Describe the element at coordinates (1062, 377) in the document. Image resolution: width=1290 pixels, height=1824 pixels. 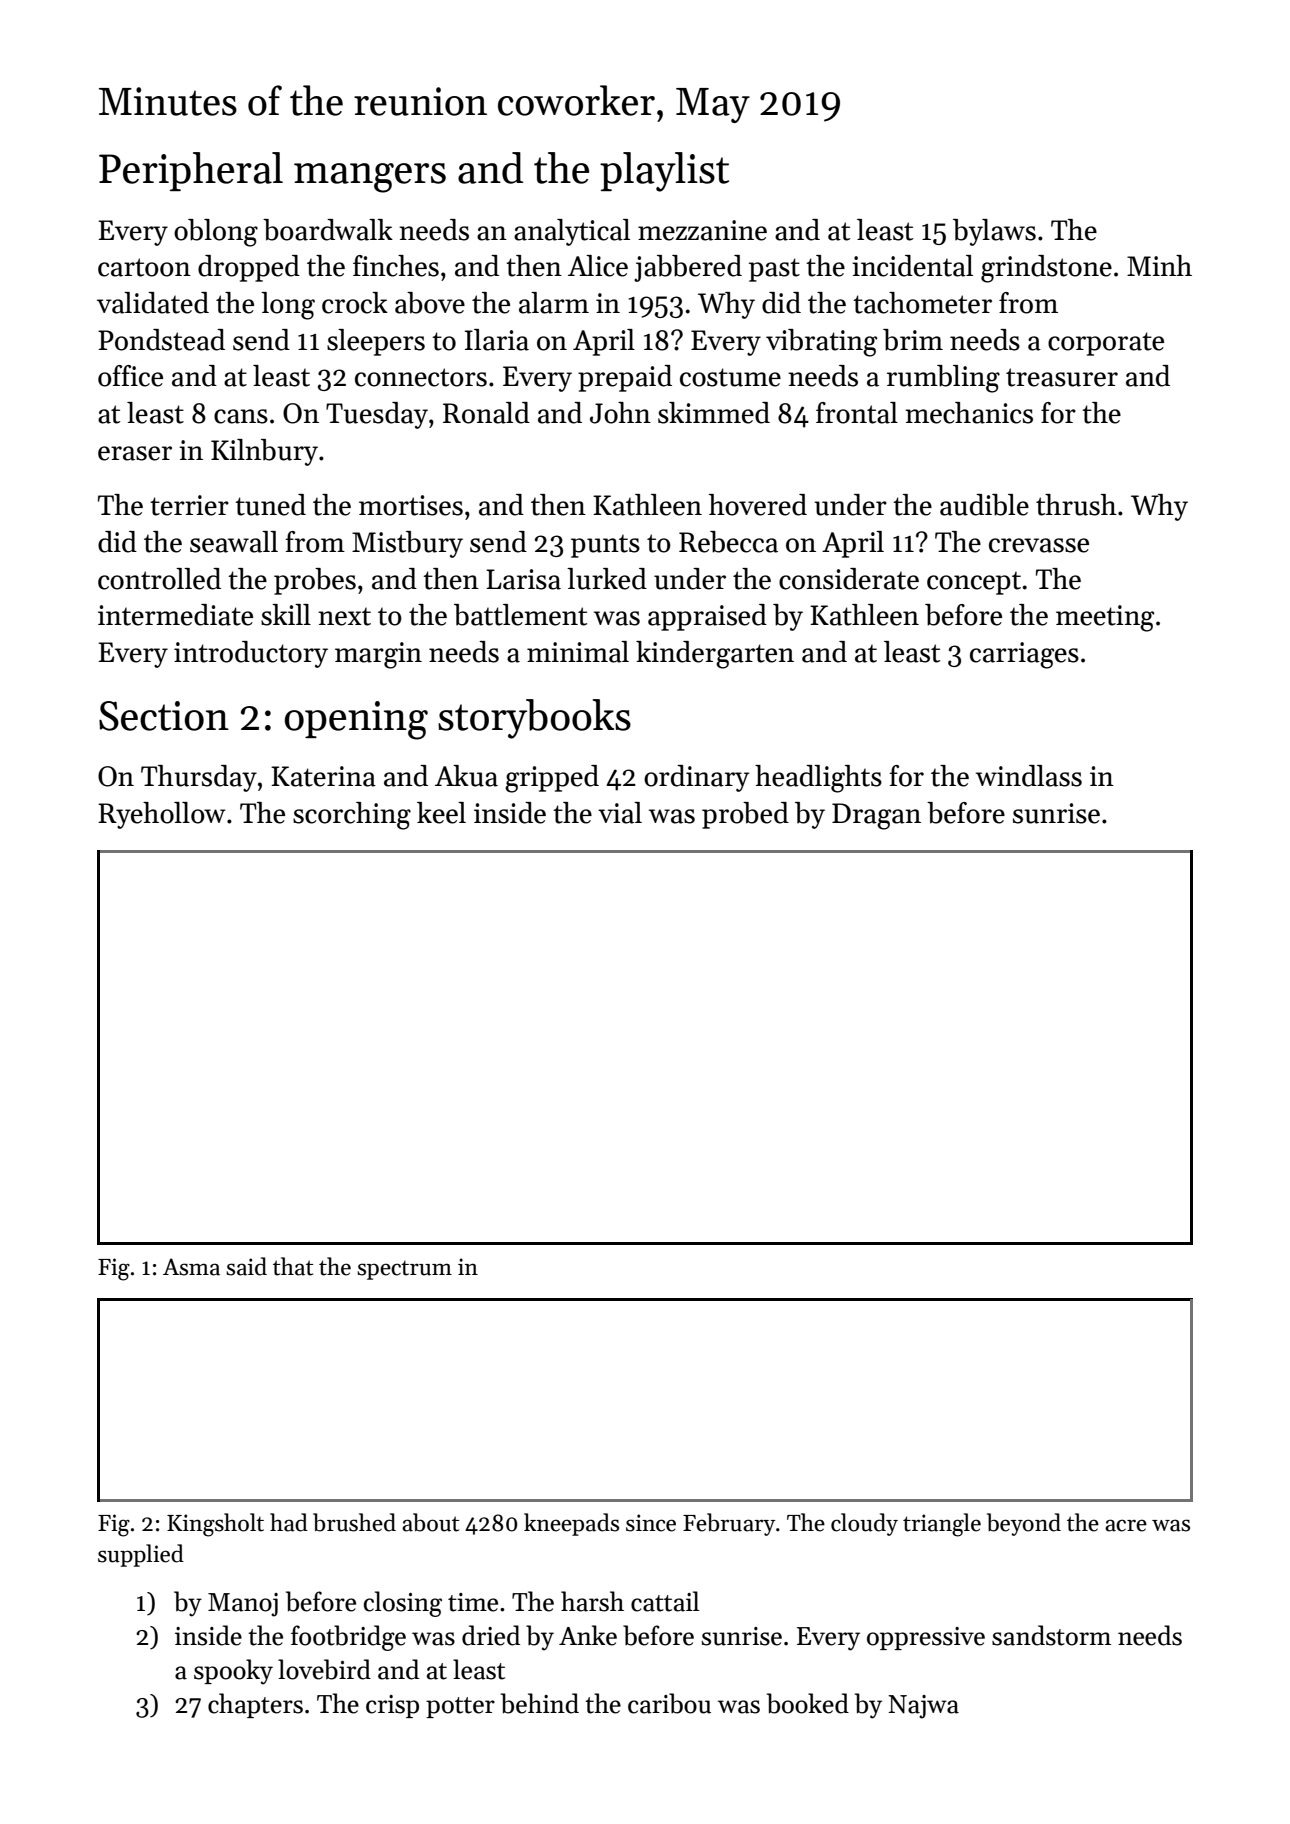
I see `treasurer` at that location.
